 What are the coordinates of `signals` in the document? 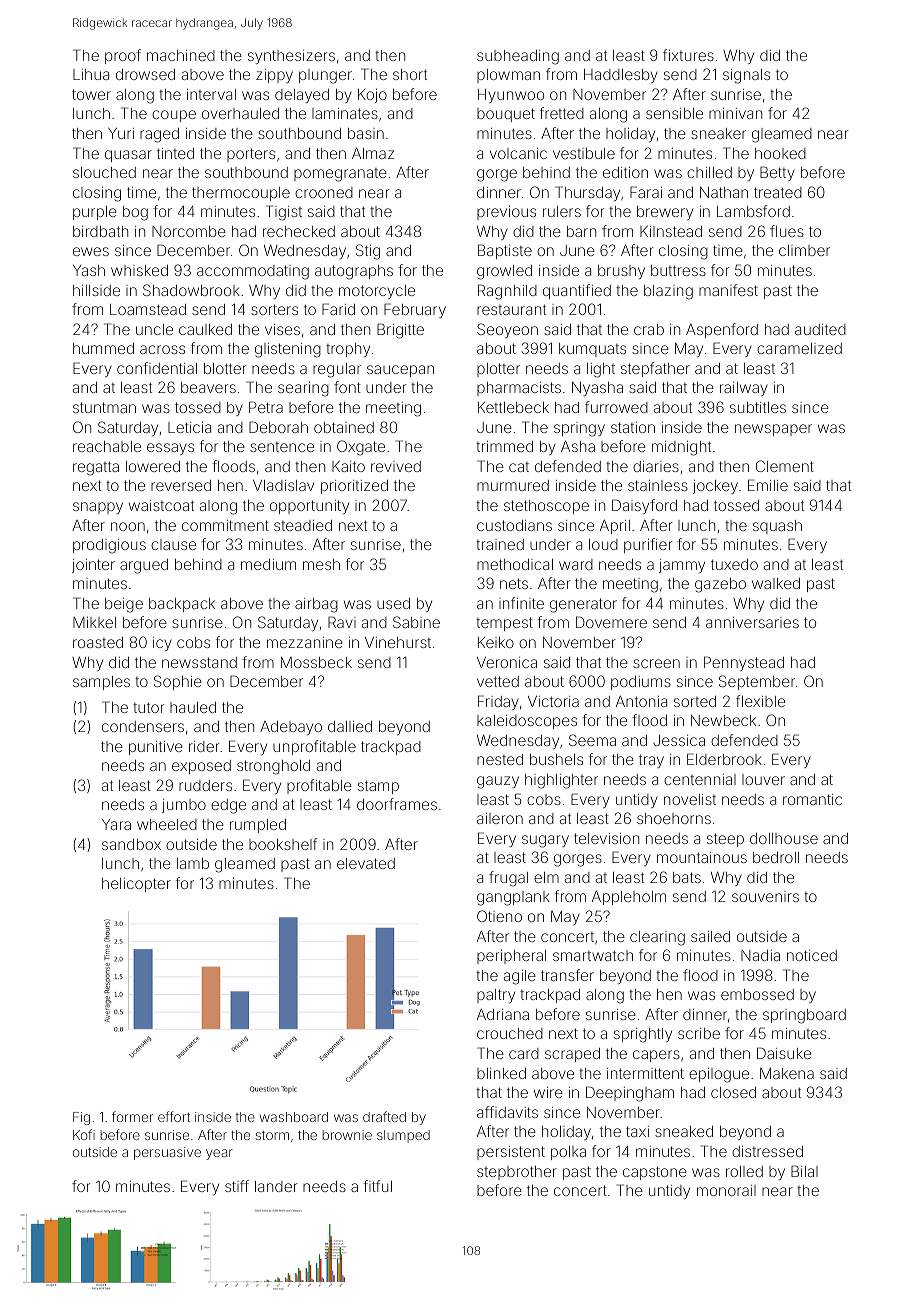 It's located at (746, 76).
